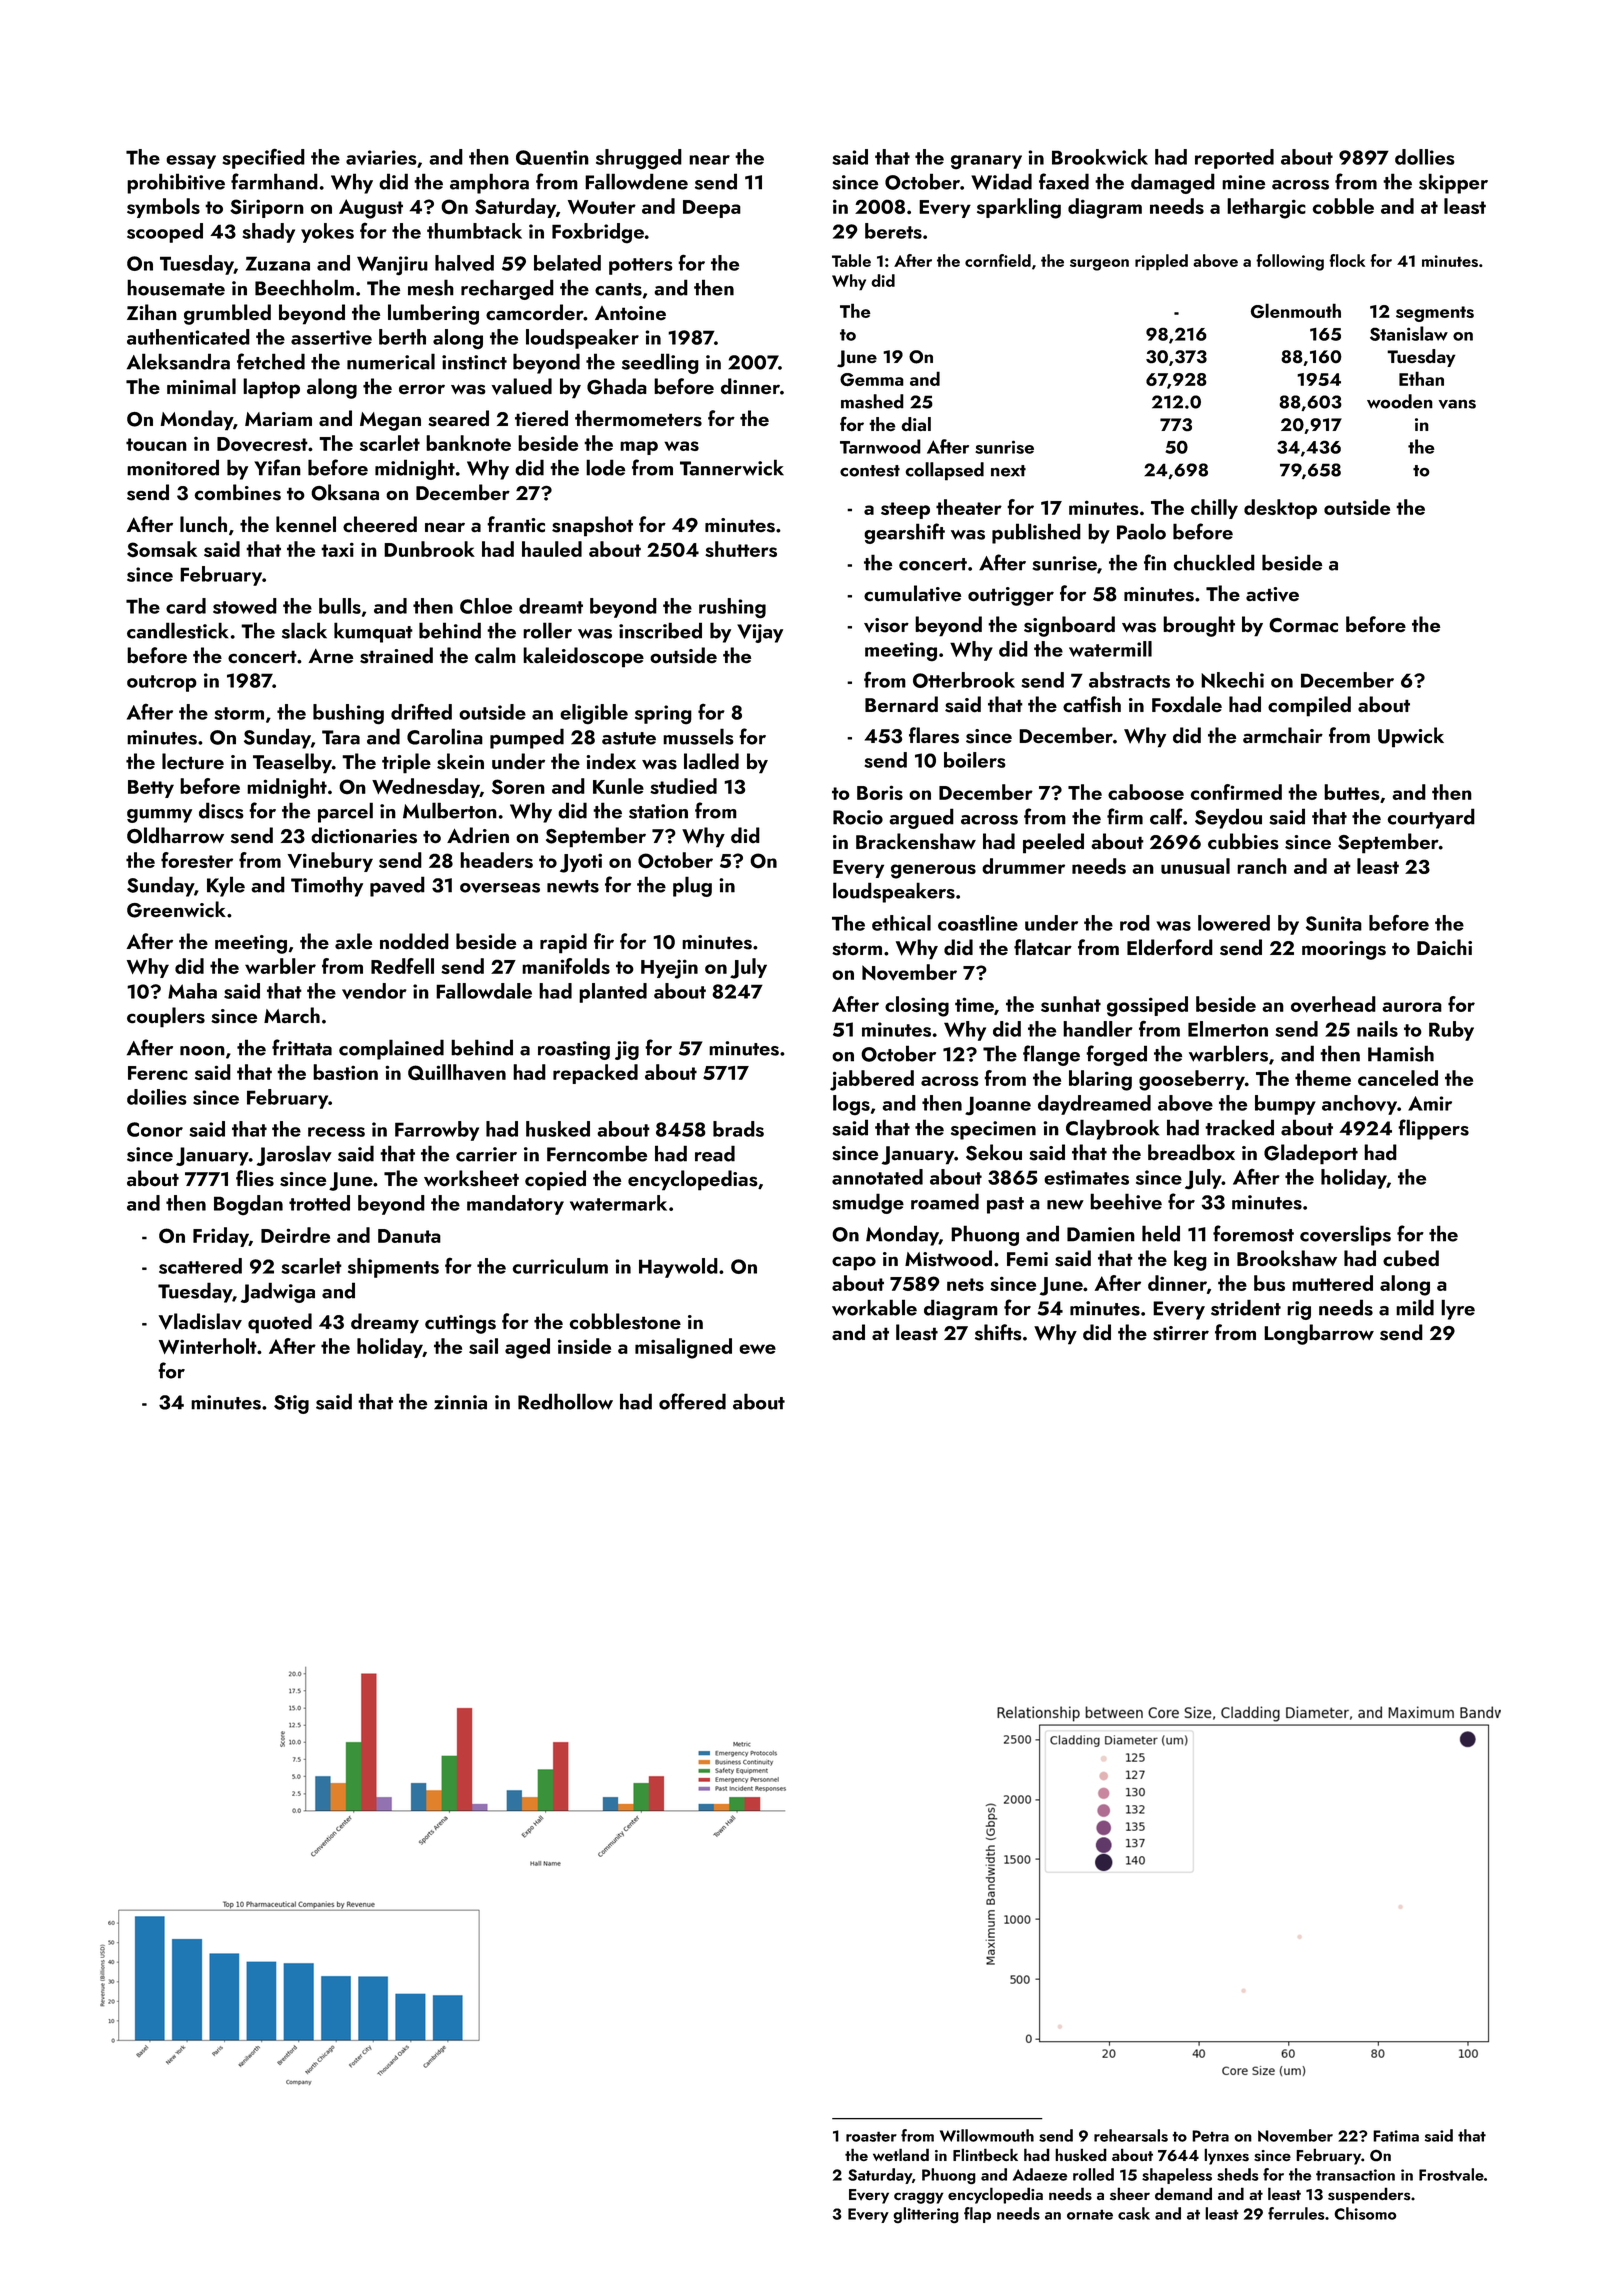  Describe the element at coordinates (1210, 2136) in the screenshot. I see `Petra` at that location.
